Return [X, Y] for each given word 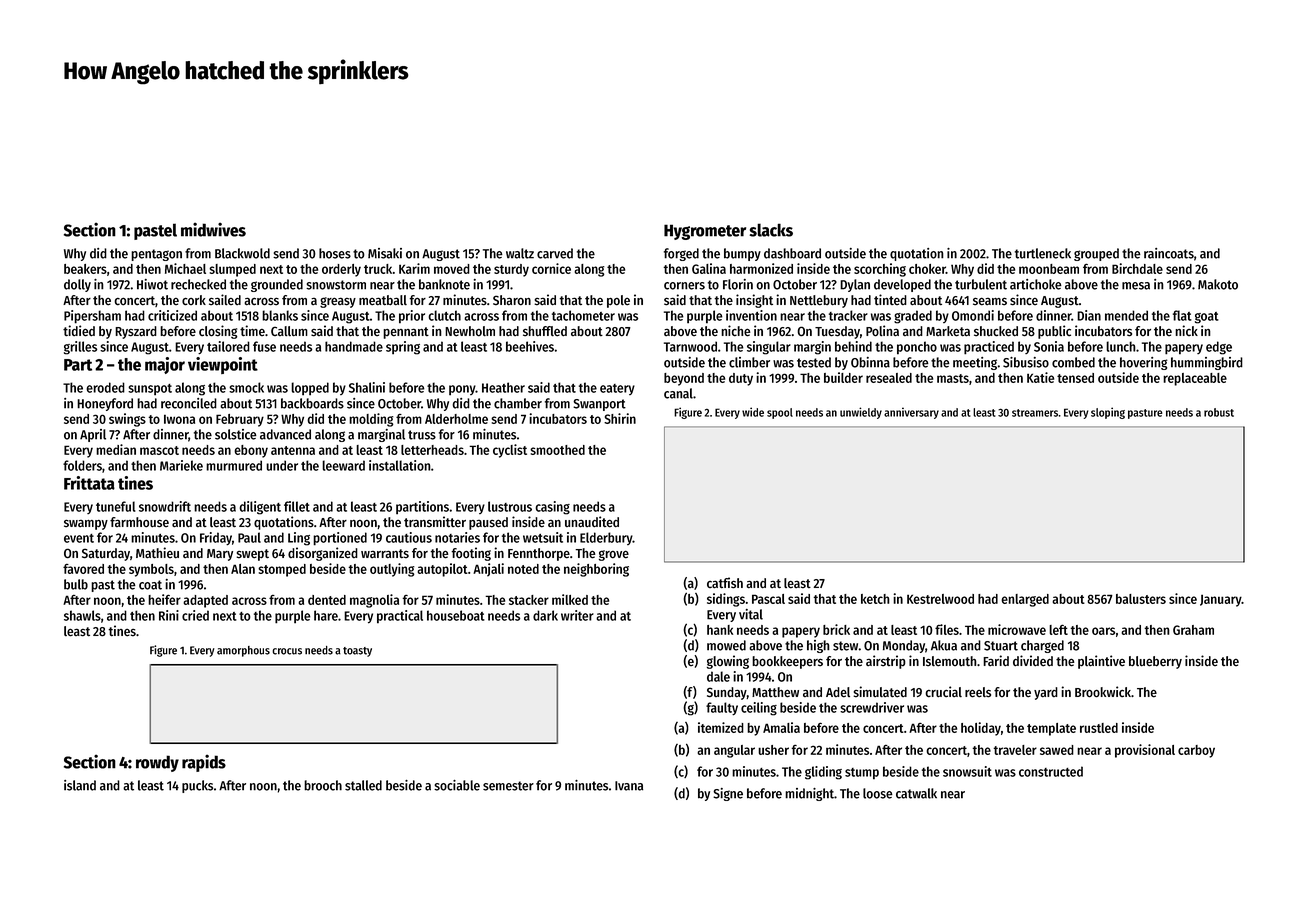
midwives [213, 229]
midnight [809, 794]
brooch [323, 785]
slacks [771, 230]
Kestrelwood [940, 599]
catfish [725, 583]
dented [327, 600]
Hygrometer [705, 232]
